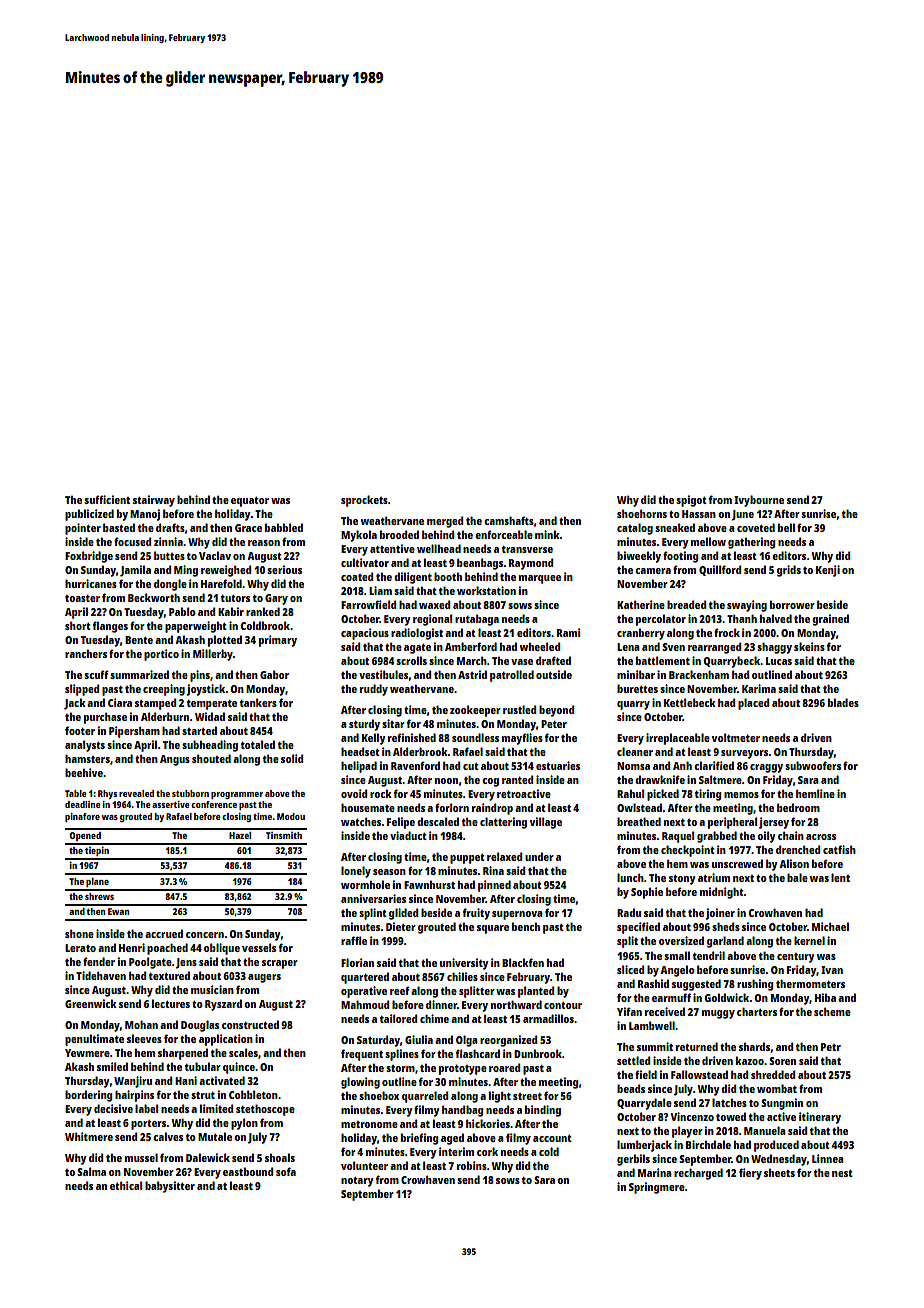  What do you see at coordinates (94, 1040) in the document?
I see `penultimate` at bounding box center [94, 1040].
